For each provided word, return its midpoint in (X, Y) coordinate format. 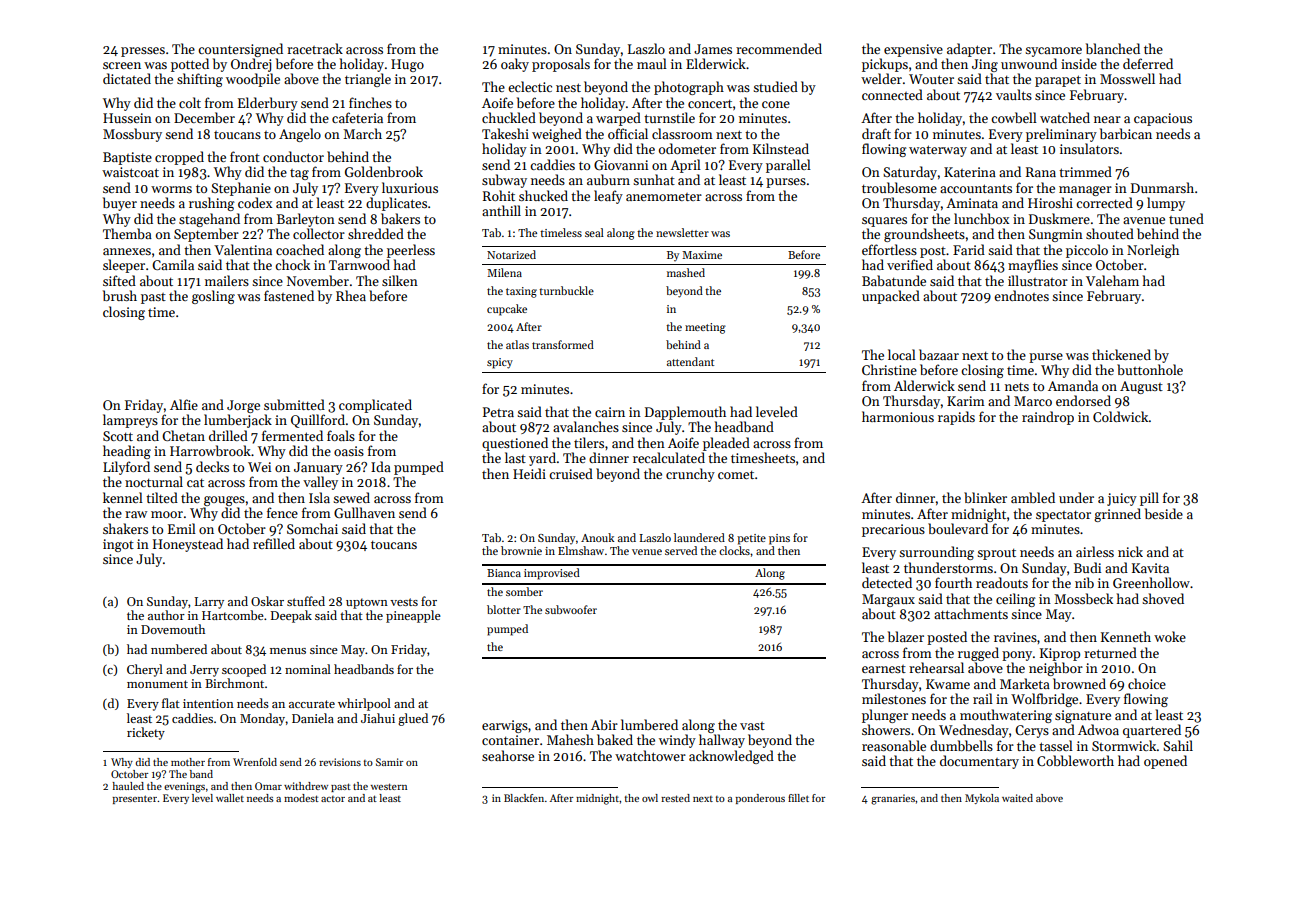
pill (1149, 499)
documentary (979, 762)
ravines (1015, 637)
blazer (906, 636)
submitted (294, 404)
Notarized (511, 254)
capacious (1163, 119)
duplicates (396, 204)
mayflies (1033, 266)
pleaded (726, 444)
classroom (682, 133)
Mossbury (132, 135)
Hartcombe (233, 615)
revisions (340, 762)
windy (677, 741)
